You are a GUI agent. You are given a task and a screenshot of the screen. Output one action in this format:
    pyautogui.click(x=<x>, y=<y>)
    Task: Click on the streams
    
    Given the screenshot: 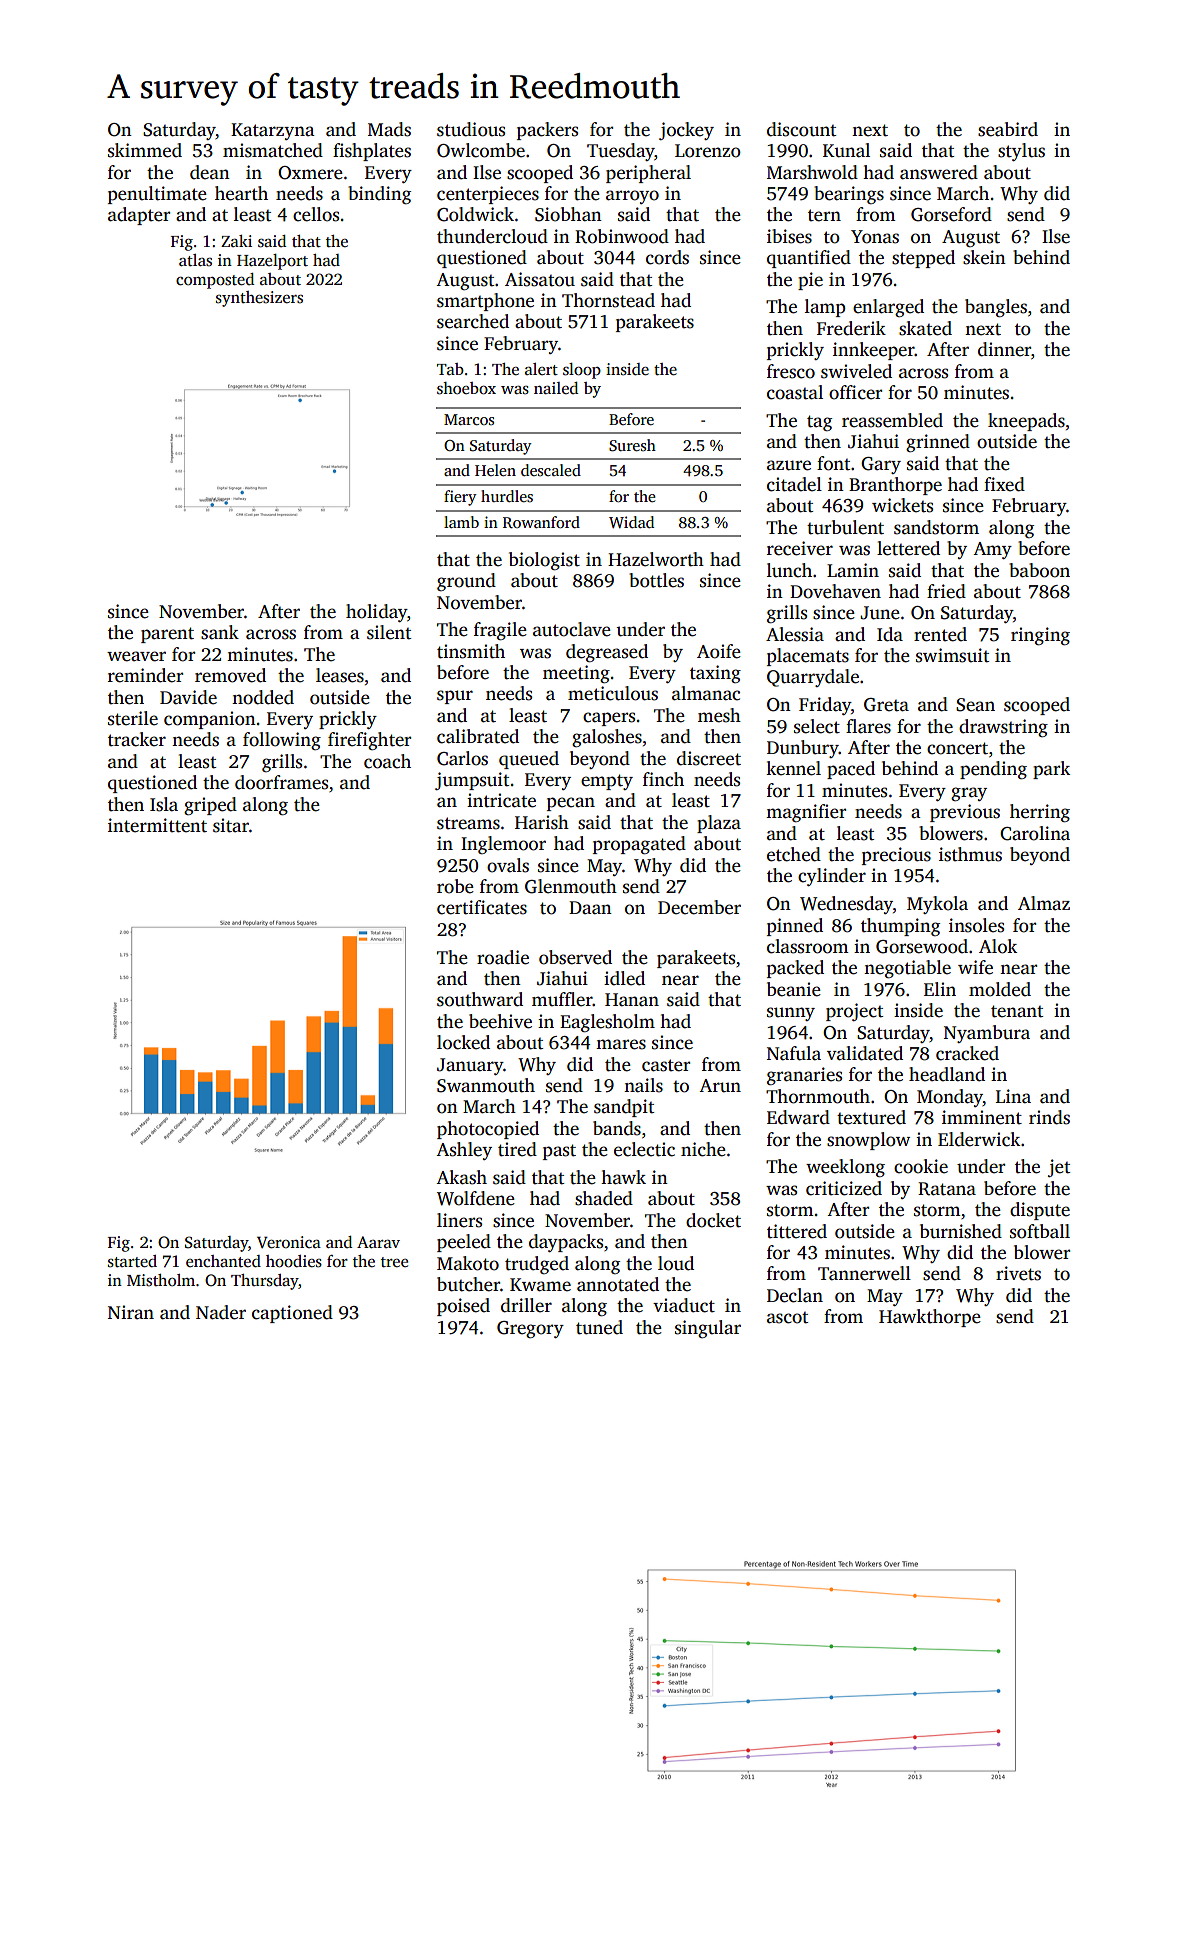 What is the action you would take?
    pyautogui.click(x=468, y=823)
